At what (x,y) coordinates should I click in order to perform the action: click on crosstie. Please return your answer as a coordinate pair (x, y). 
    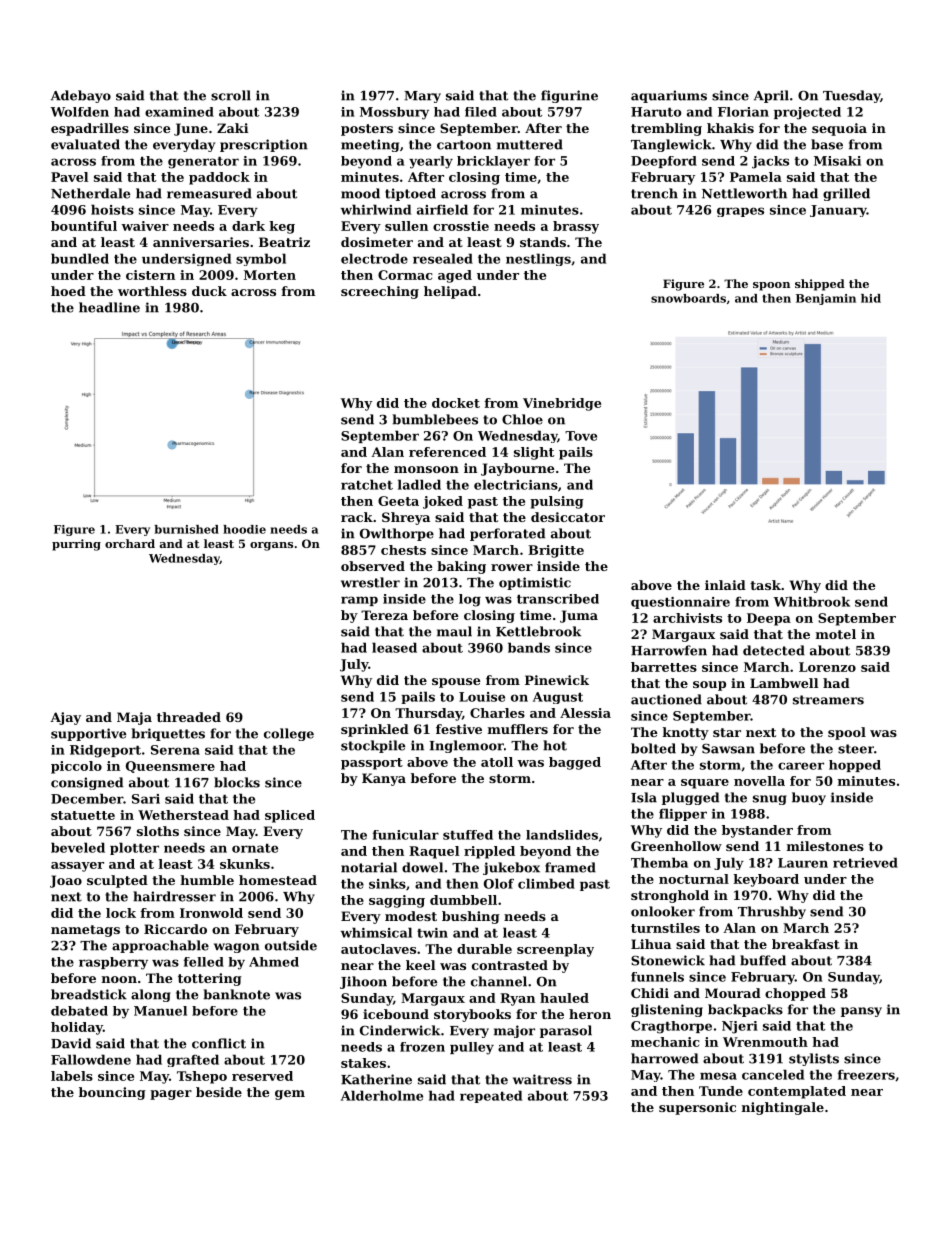
    Looking at the image, I should click on (461, 226).
